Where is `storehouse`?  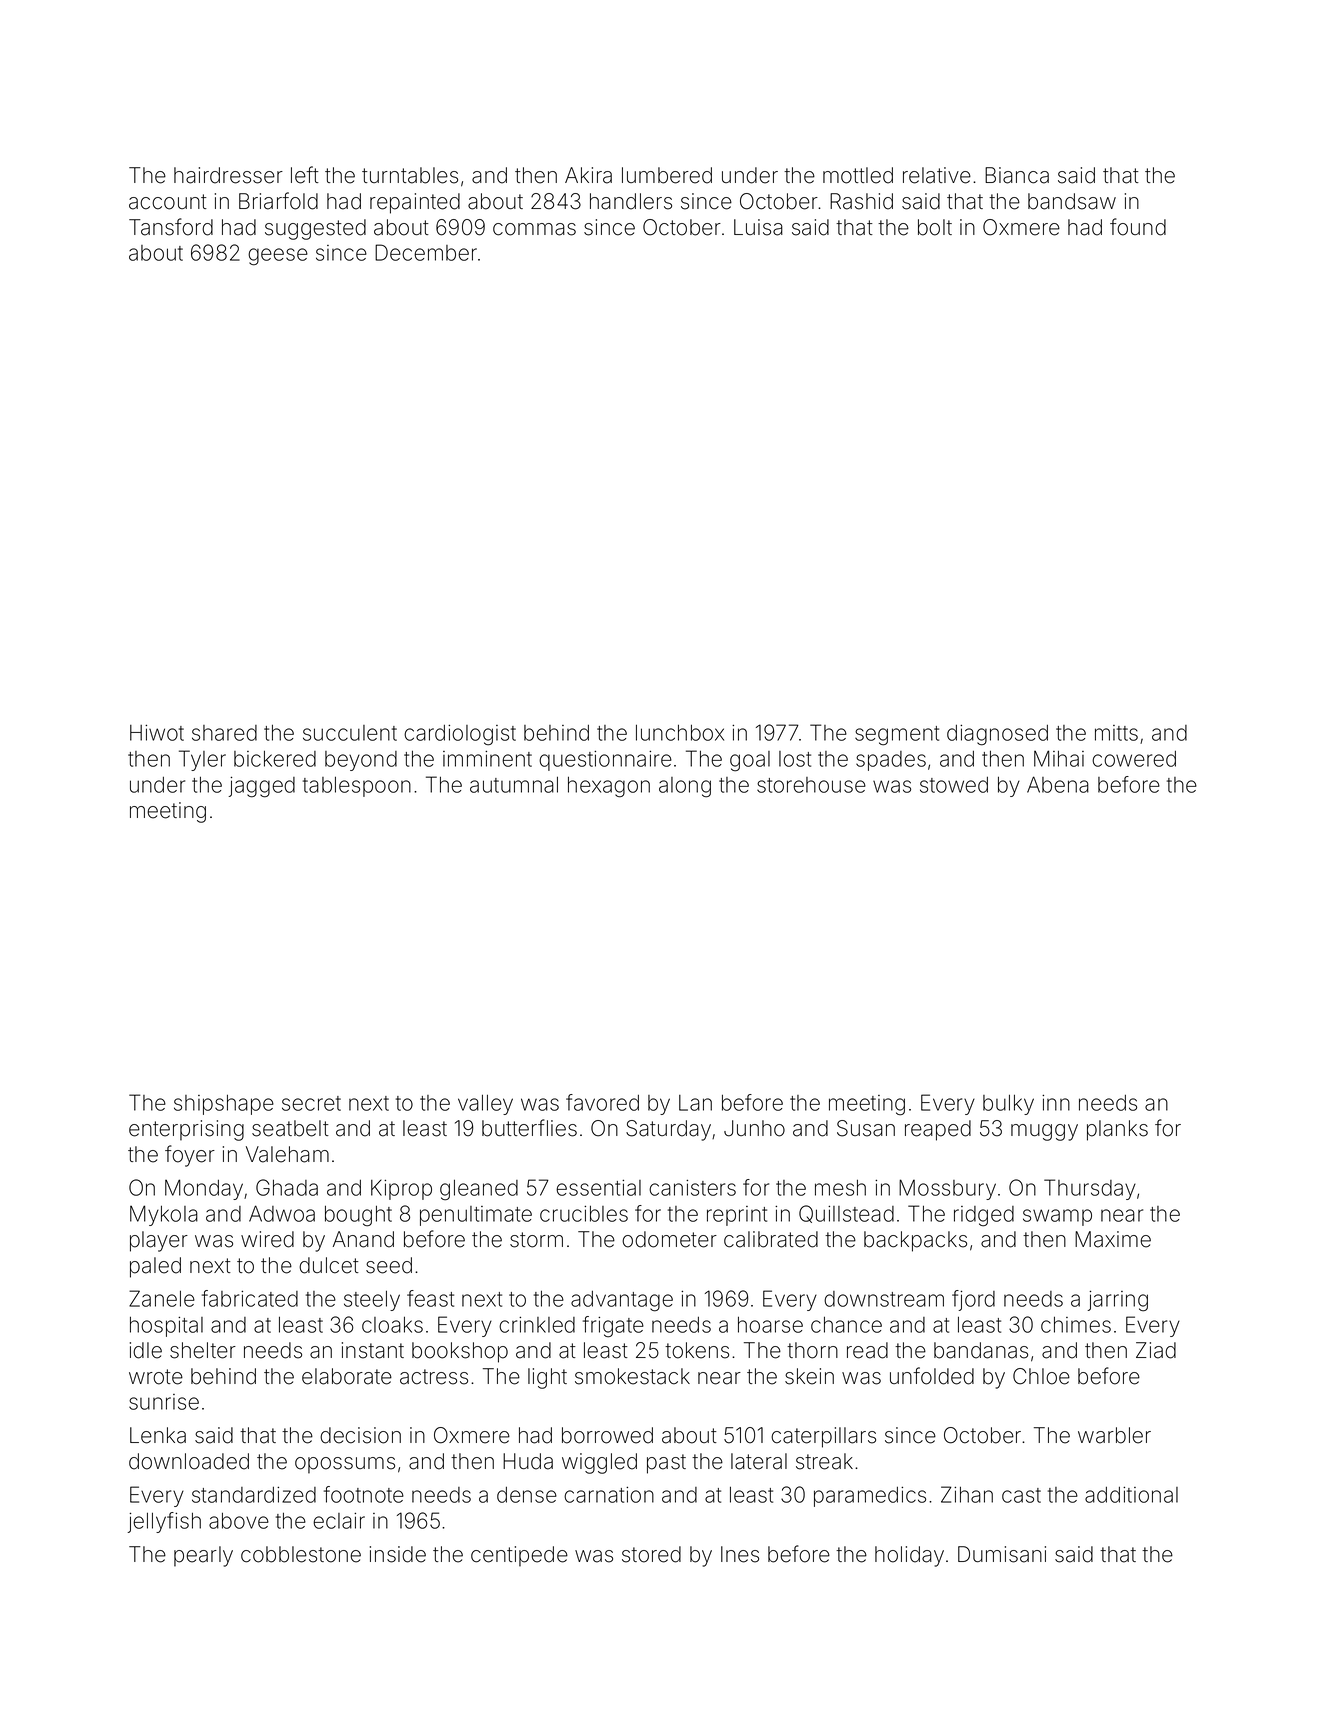 storehouse is located at coordinates (811, 785).
